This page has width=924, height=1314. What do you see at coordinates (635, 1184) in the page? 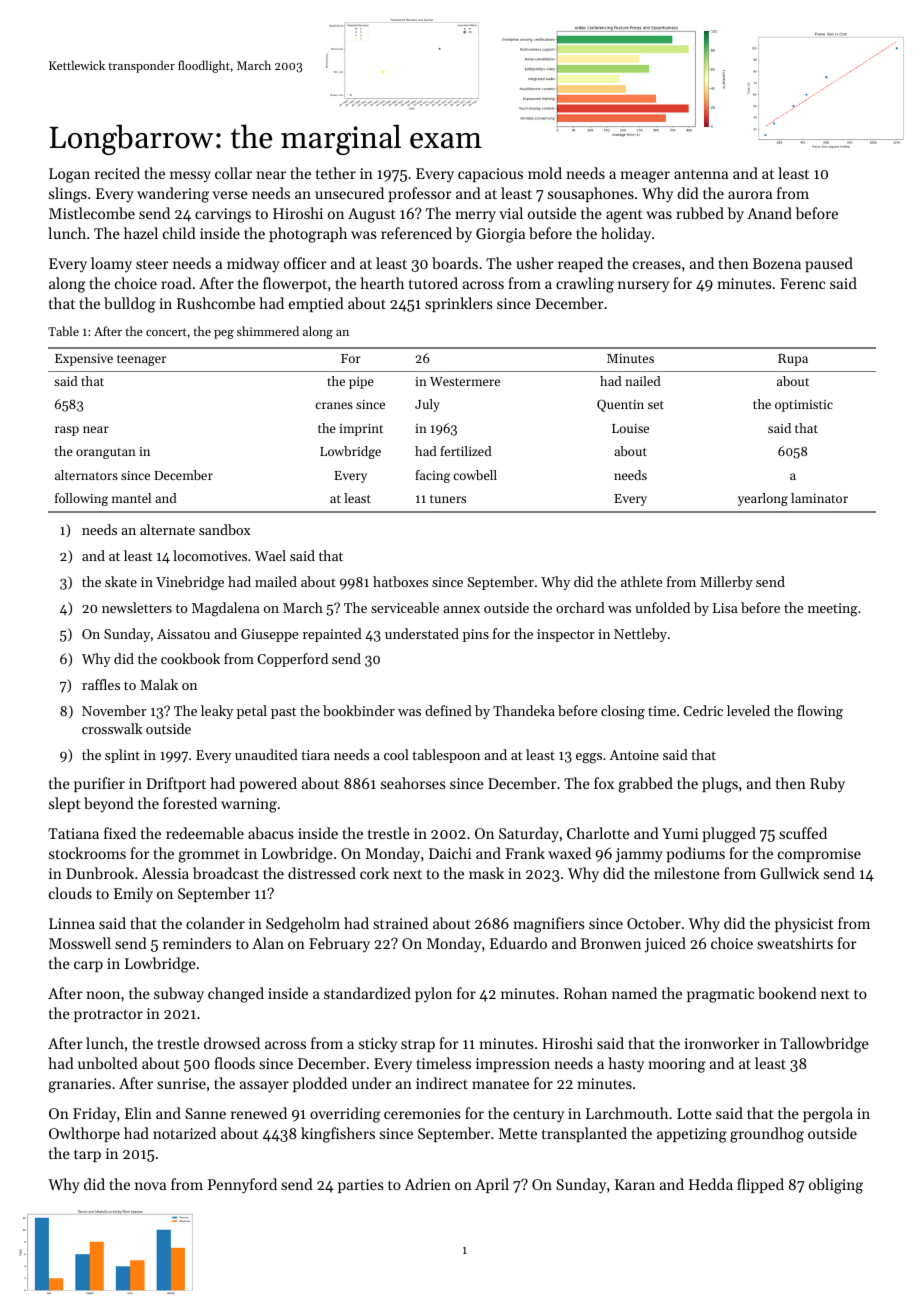
I see `Karan` at bounding box center [635, 1184].
